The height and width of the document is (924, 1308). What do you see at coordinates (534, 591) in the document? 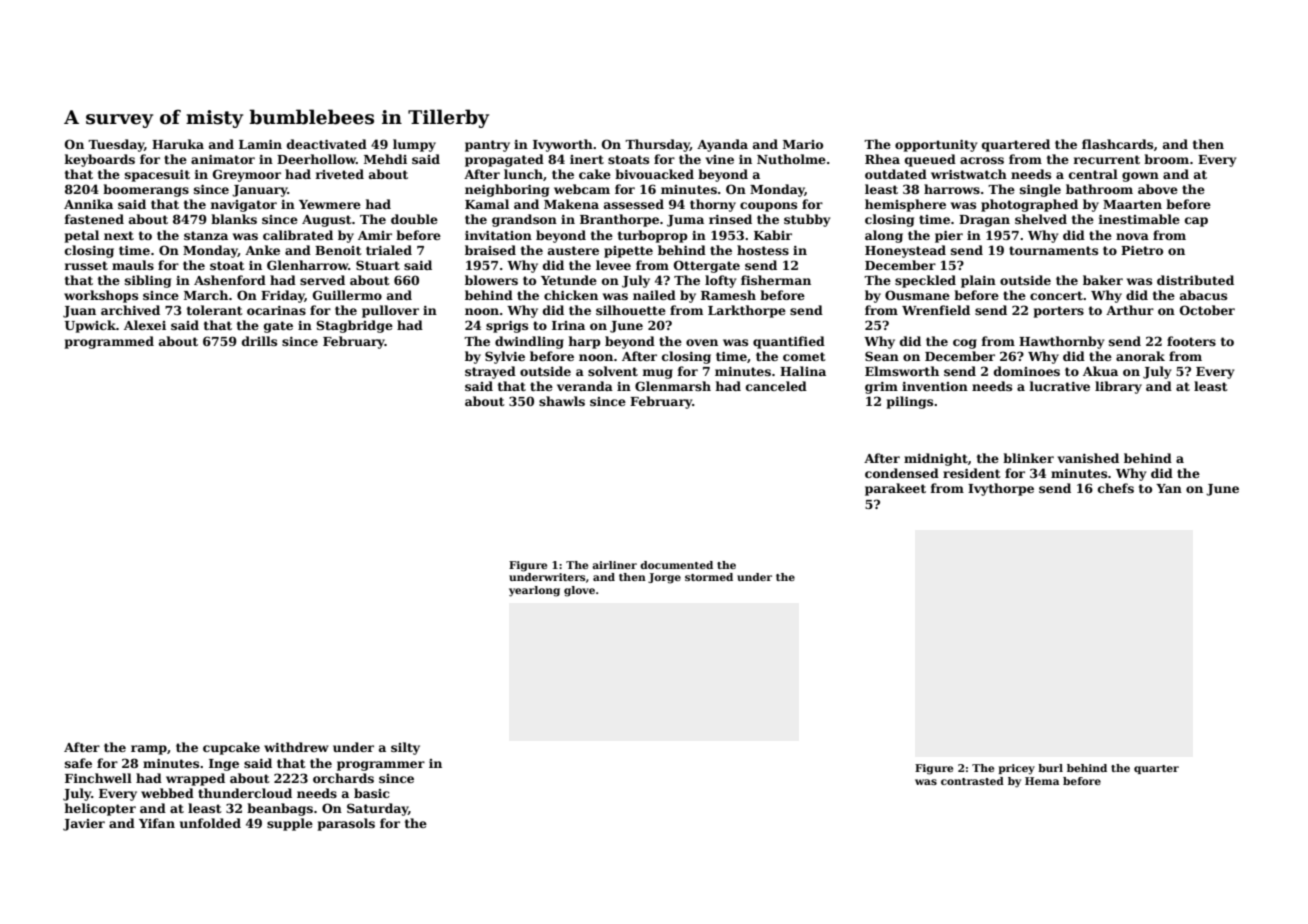
I see `yearlong` at bounding box center [534, 591].
